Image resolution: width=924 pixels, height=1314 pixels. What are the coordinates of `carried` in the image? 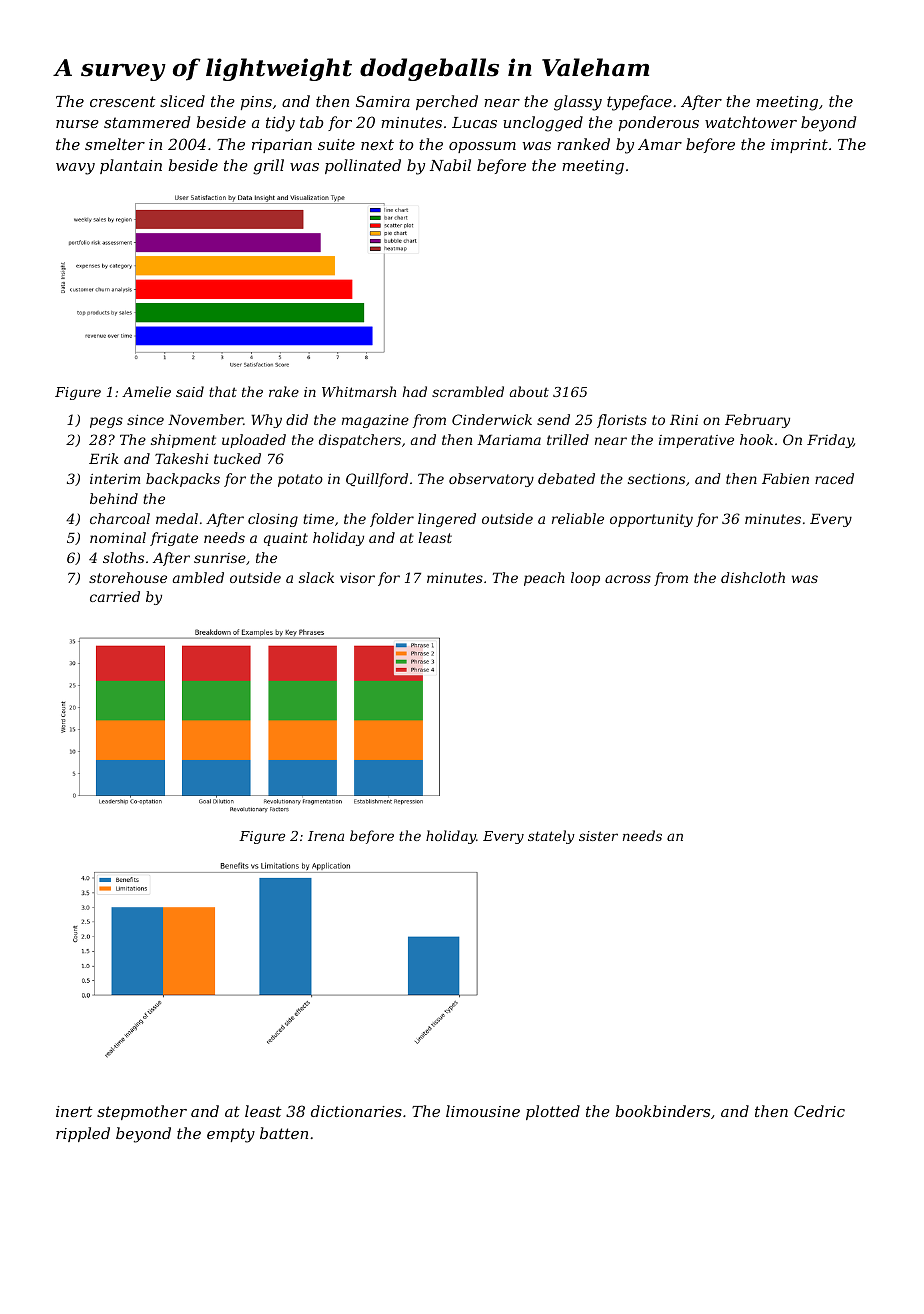 It's located at (115, 596).
